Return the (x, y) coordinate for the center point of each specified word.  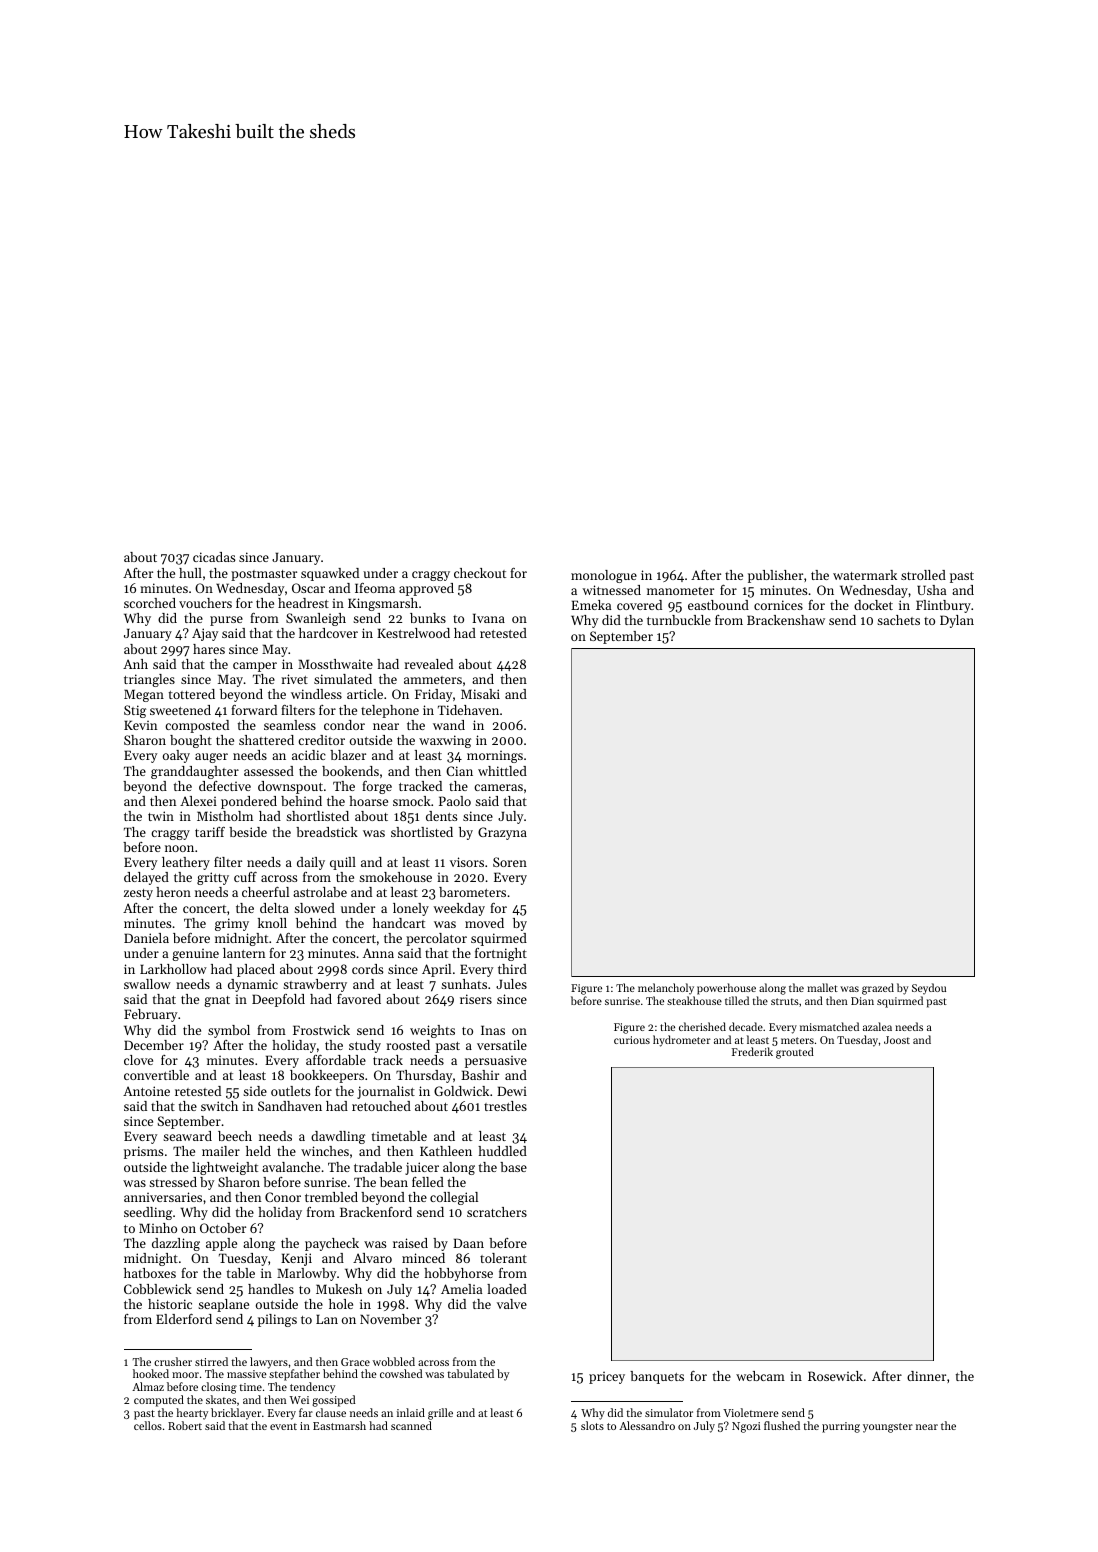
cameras (498, 787)
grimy (232, 924)
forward (254, 710)
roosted (408, 1045)
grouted (795, 1053)
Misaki (480, 694)
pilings (277, 1320)
